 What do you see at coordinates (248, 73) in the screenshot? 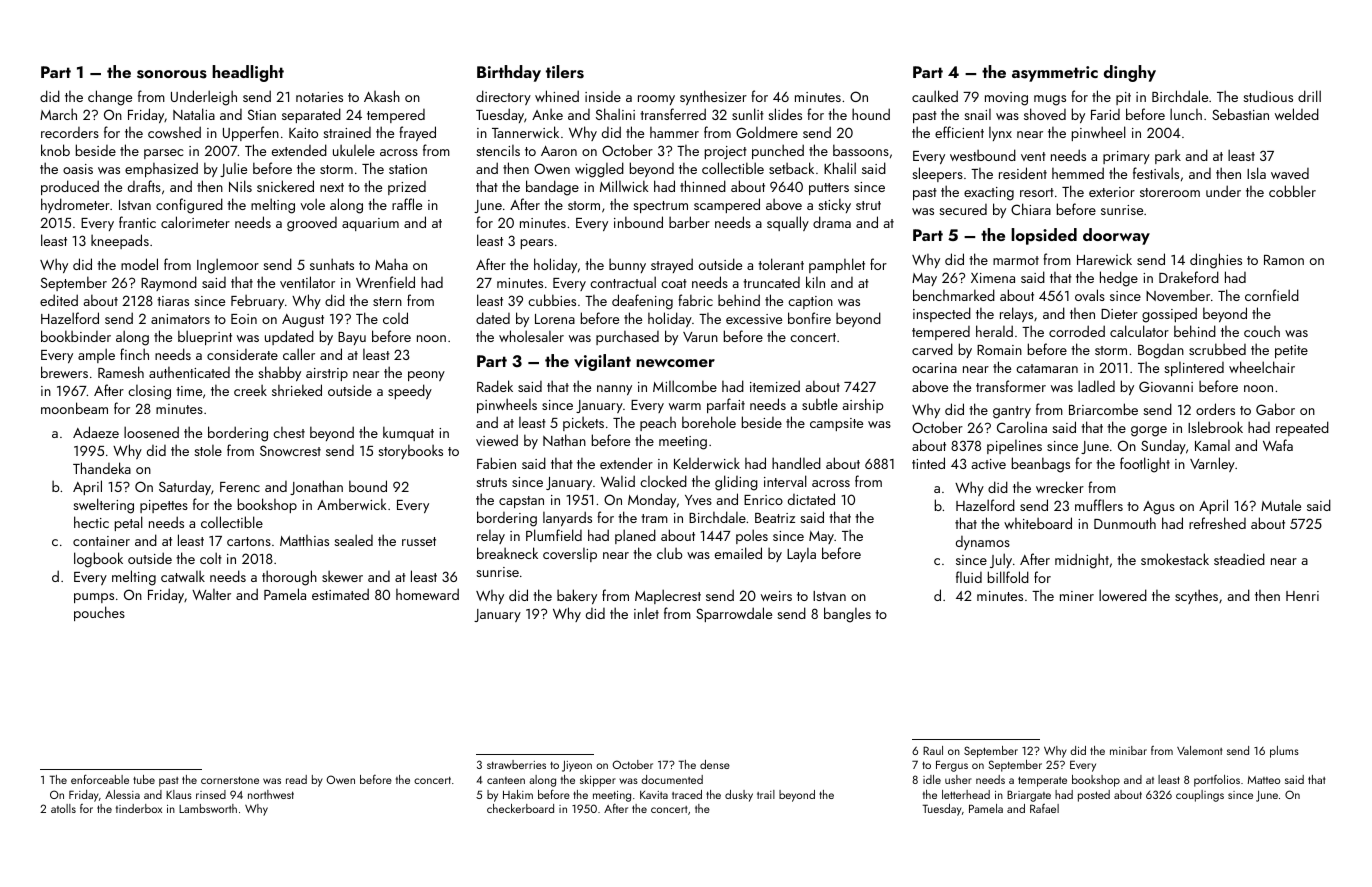
I see `headlight` at bounding box center [248, 73].
